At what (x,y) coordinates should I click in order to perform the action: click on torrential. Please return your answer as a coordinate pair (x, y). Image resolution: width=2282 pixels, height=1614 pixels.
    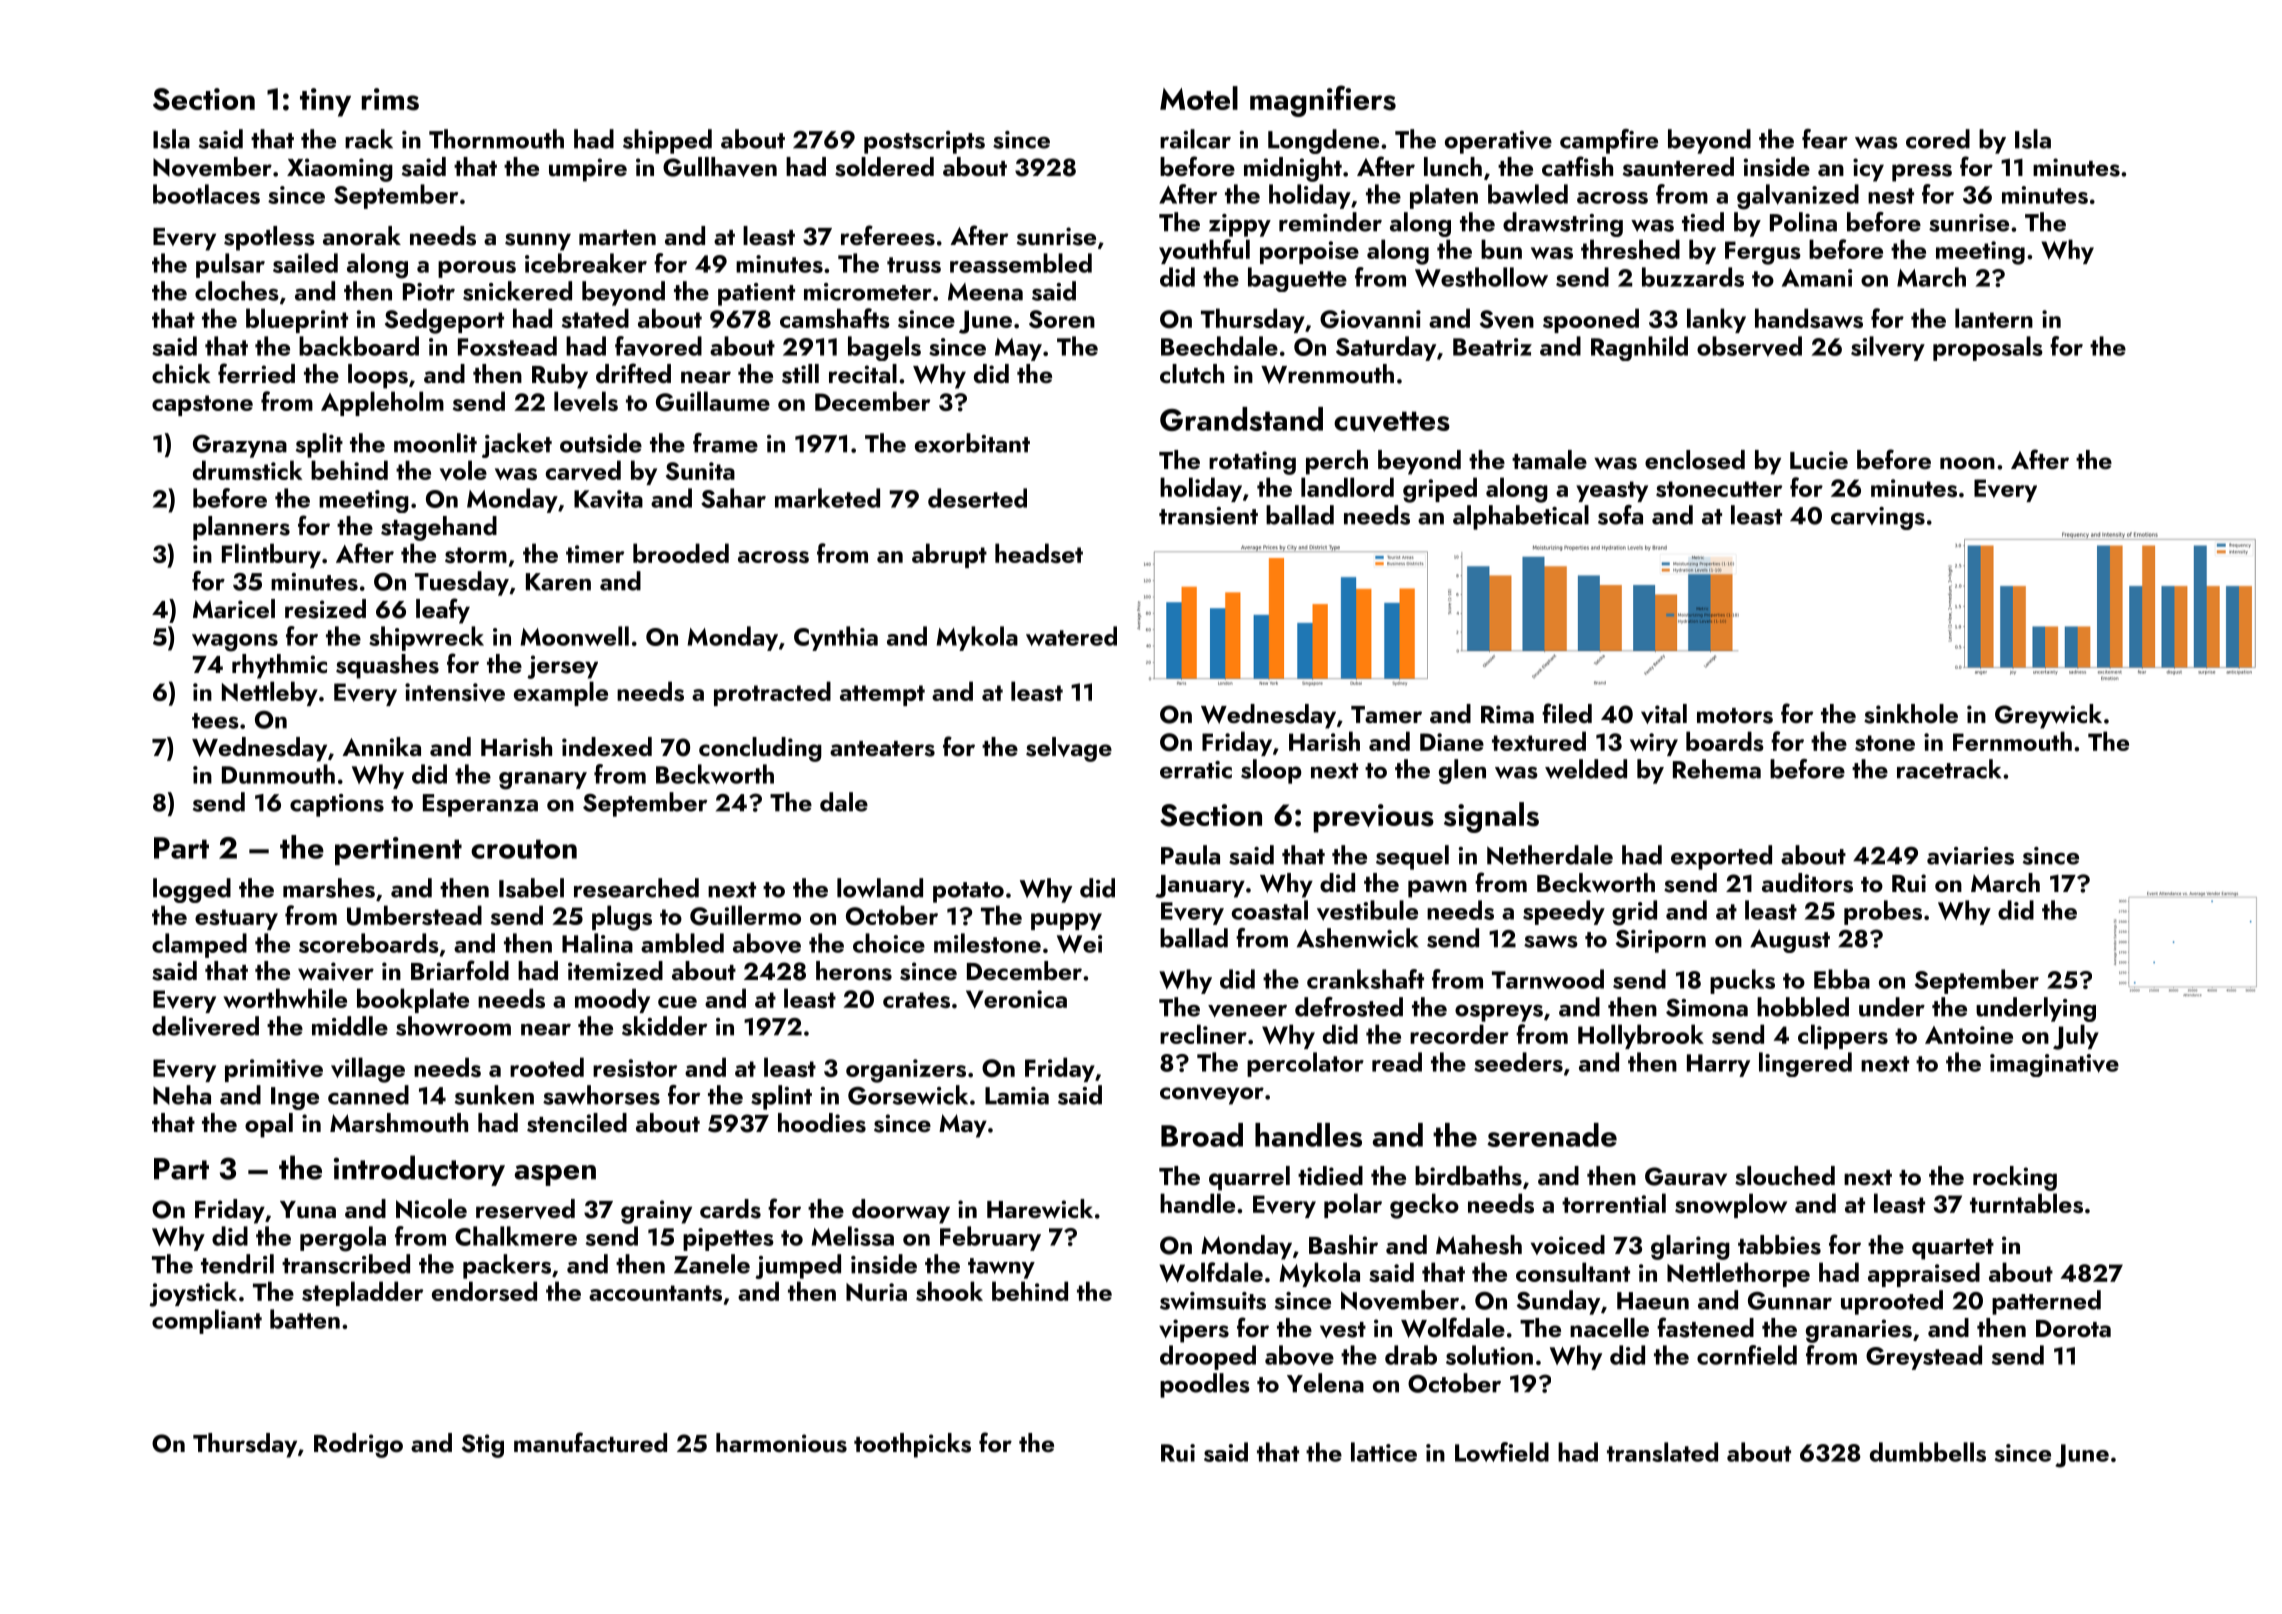
    Looking at the image, I should click on (1614, 1203).
